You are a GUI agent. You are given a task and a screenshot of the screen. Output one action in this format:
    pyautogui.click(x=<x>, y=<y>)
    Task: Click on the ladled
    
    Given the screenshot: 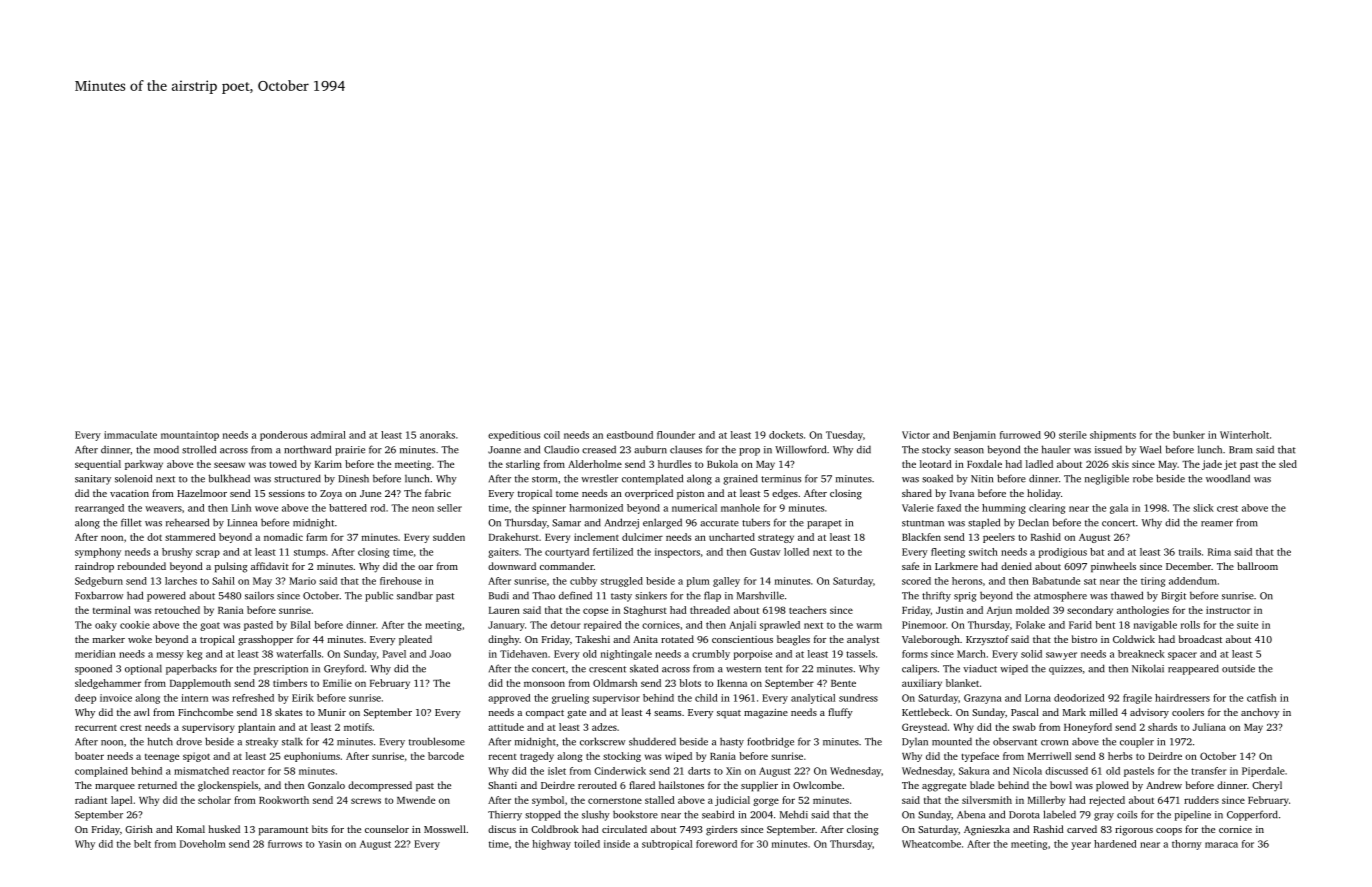 What is the action you would take?
    pyautogui.click(x=1039, y=464)
